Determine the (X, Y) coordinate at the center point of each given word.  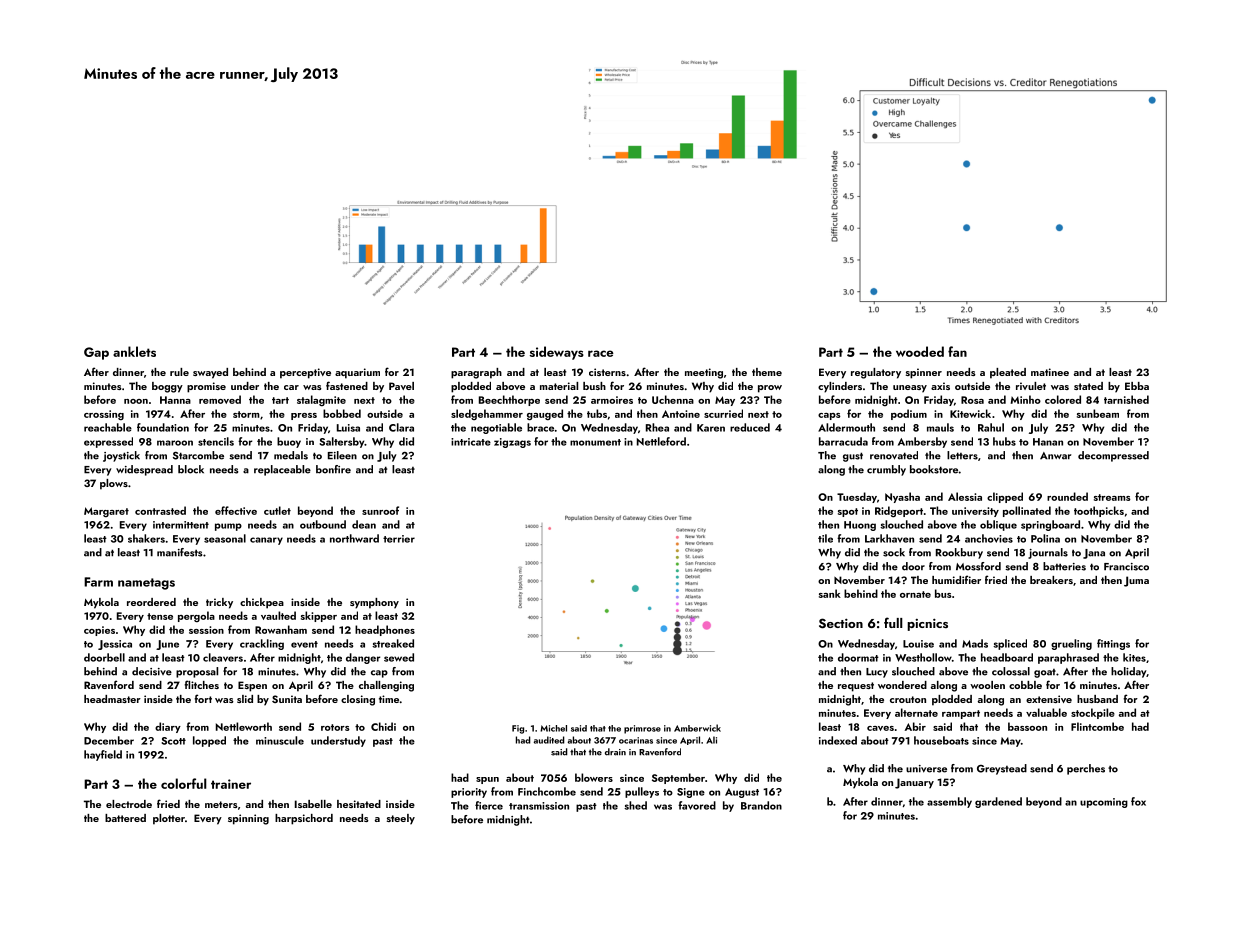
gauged (545, 415)
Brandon (761, 805)
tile (825, 538)
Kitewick (970, 413)
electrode (129, 804)
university (975, 512)
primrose (642, 729)
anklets (134, 351)
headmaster (112, 699)
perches (1086, 769)
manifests (179, 552)
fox (1138, 801)
